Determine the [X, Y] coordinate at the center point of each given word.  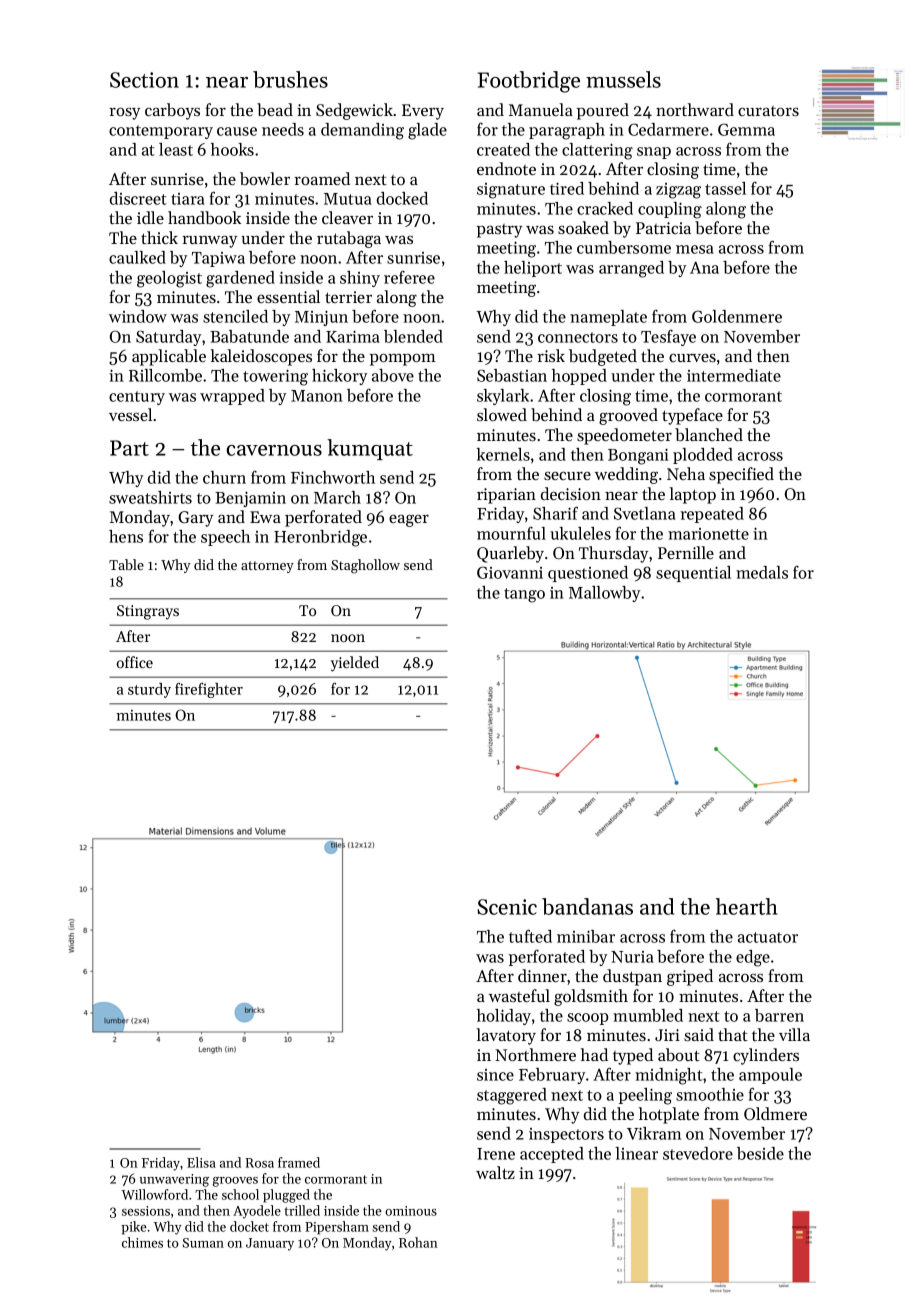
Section [144, 80]
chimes [142, 1242]
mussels [623, 79]
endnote [506, 168]
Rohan [418, 1242]
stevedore [698, 1153]
